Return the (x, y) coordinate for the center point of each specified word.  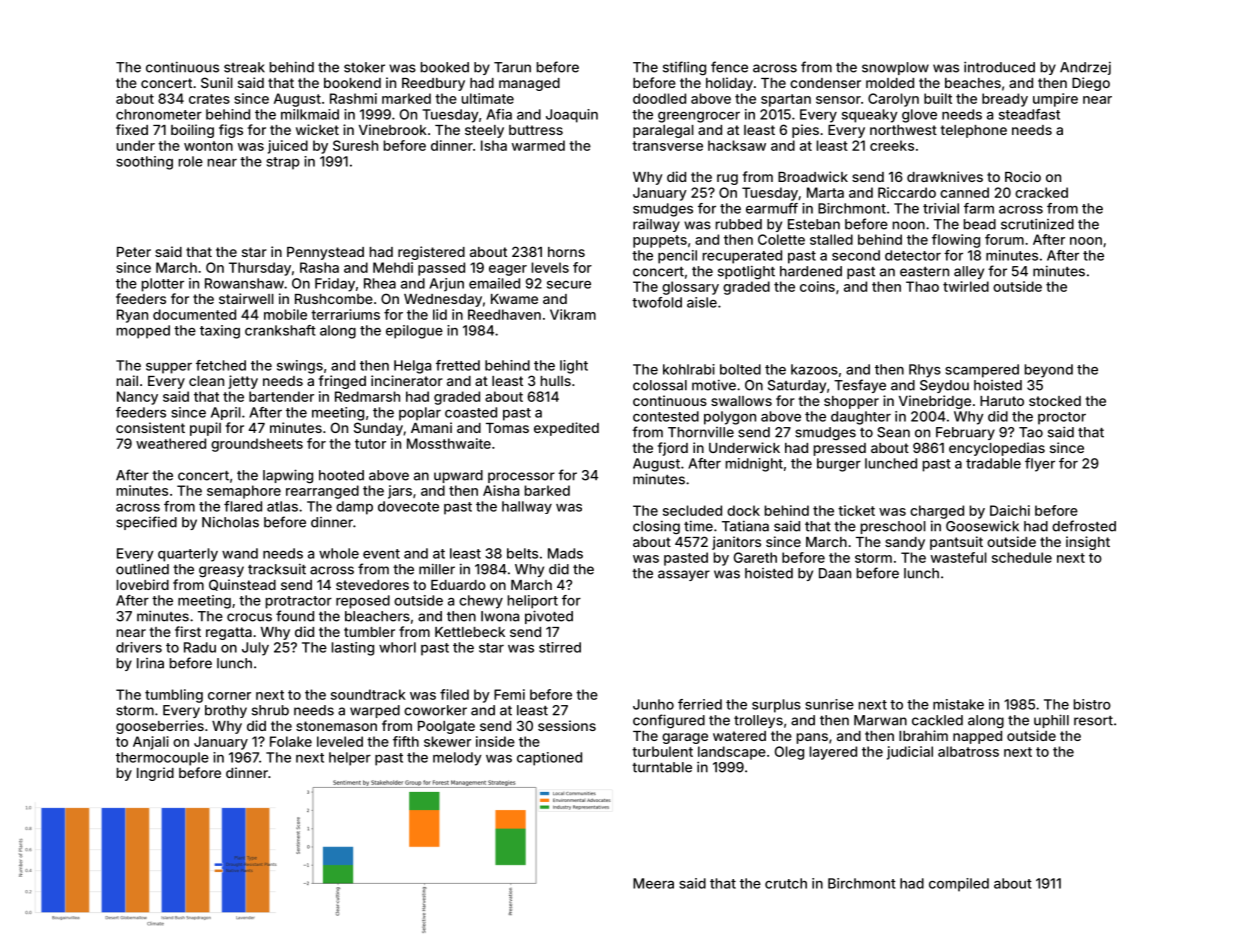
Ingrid (155, 774)
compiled (959, 885)
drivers (139, 647)
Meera (653, 883)
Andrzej (1085, 68)
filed (454, 694)
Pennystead (325, 253)
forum (1004, 239)
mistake (958, 704)
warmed (538, 145)
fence (729, 67)
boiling (192, 131)
